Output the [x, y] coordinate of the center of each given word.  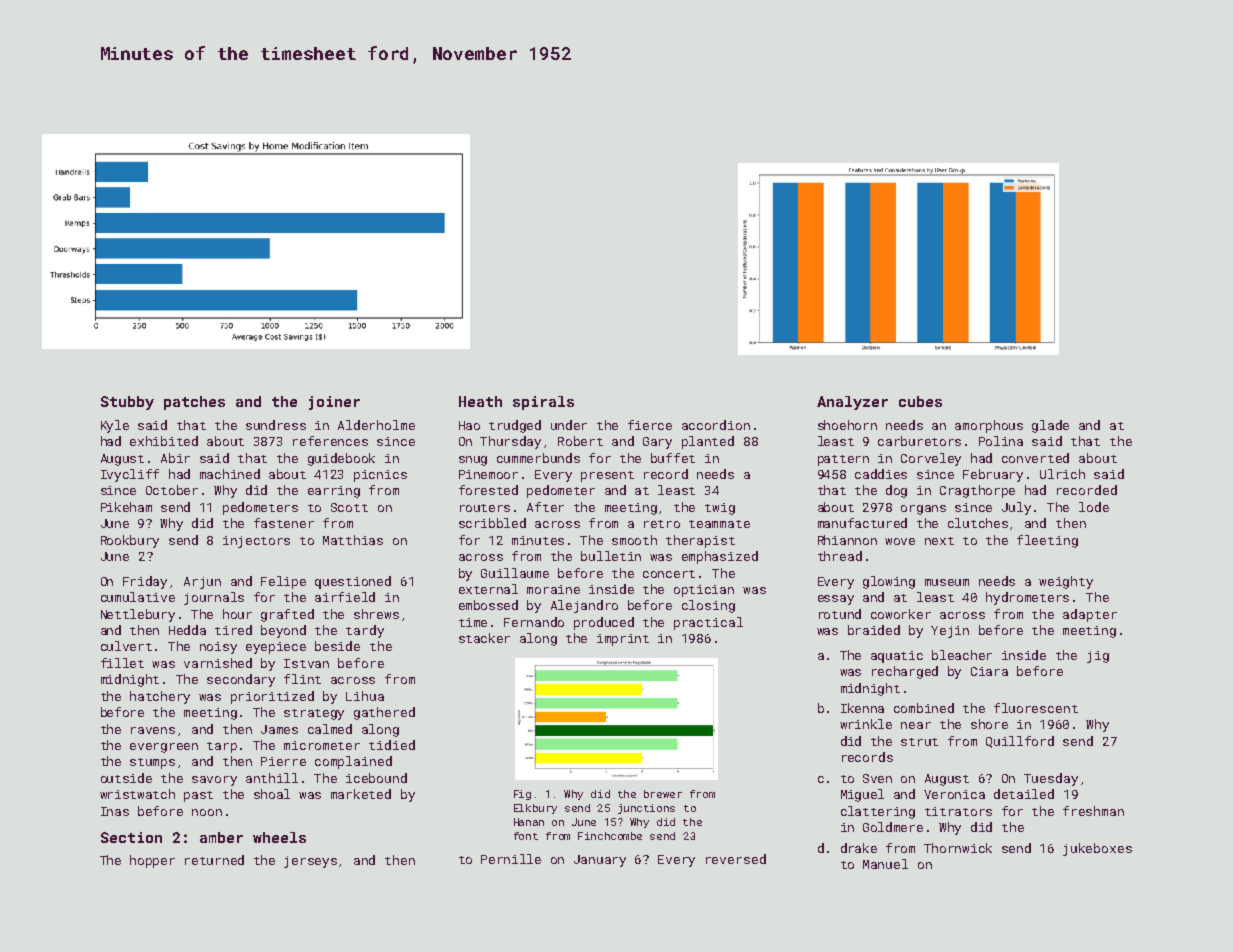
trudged [515, 426]
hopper [152, 861]
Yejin [950, 632]
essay [836, 600]
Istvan [306, 663]
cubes [920, 401]
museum [947, 582]
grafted [287, 615]
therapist [700, 541]
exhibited [164, 441]
